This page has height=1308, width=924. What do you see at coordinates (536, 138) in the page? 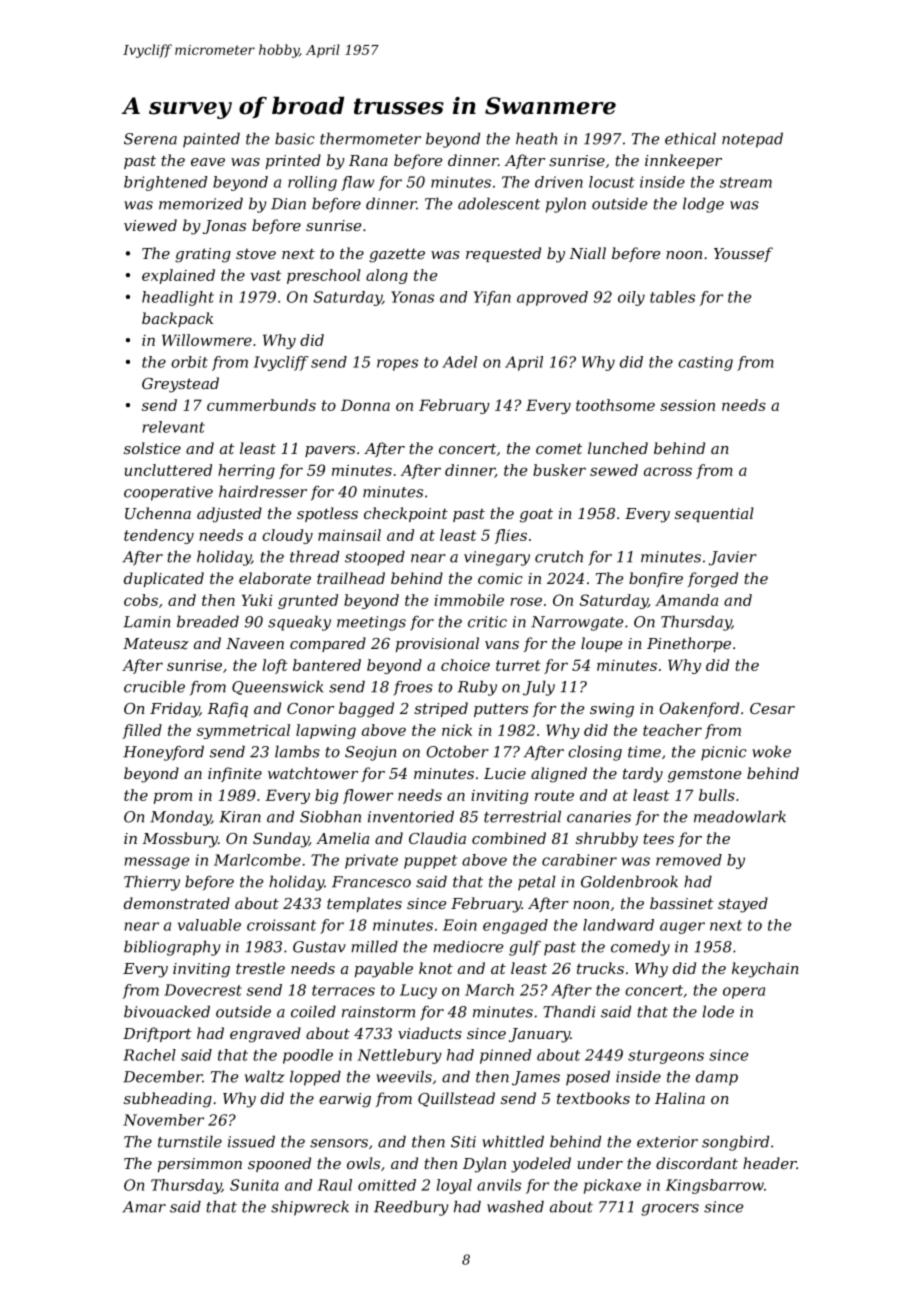
I see `heath` at bounding box center [536, 138].
